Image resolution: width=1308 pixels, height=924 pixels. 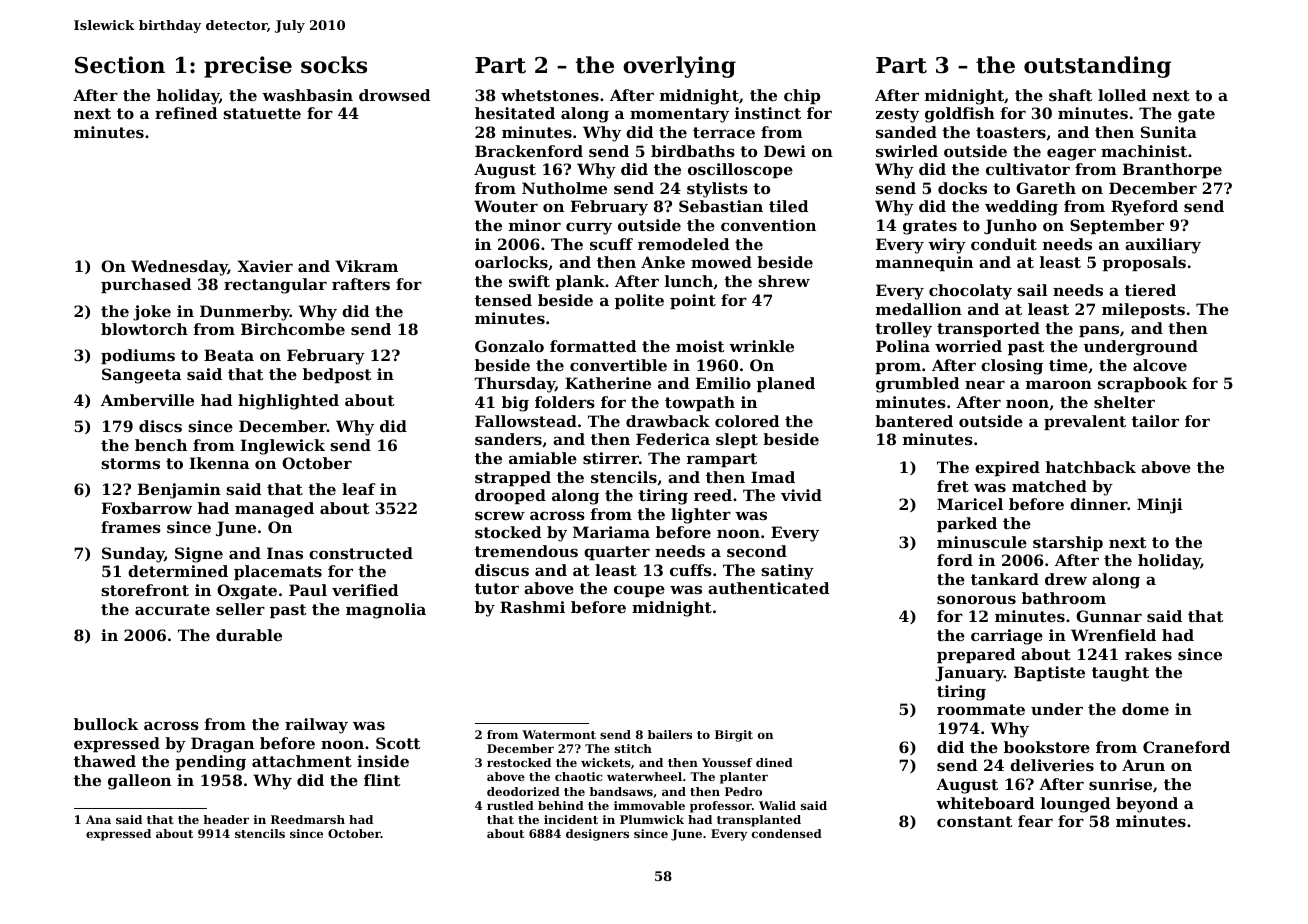 I want to click on flint, so click(x=382, y=780).
